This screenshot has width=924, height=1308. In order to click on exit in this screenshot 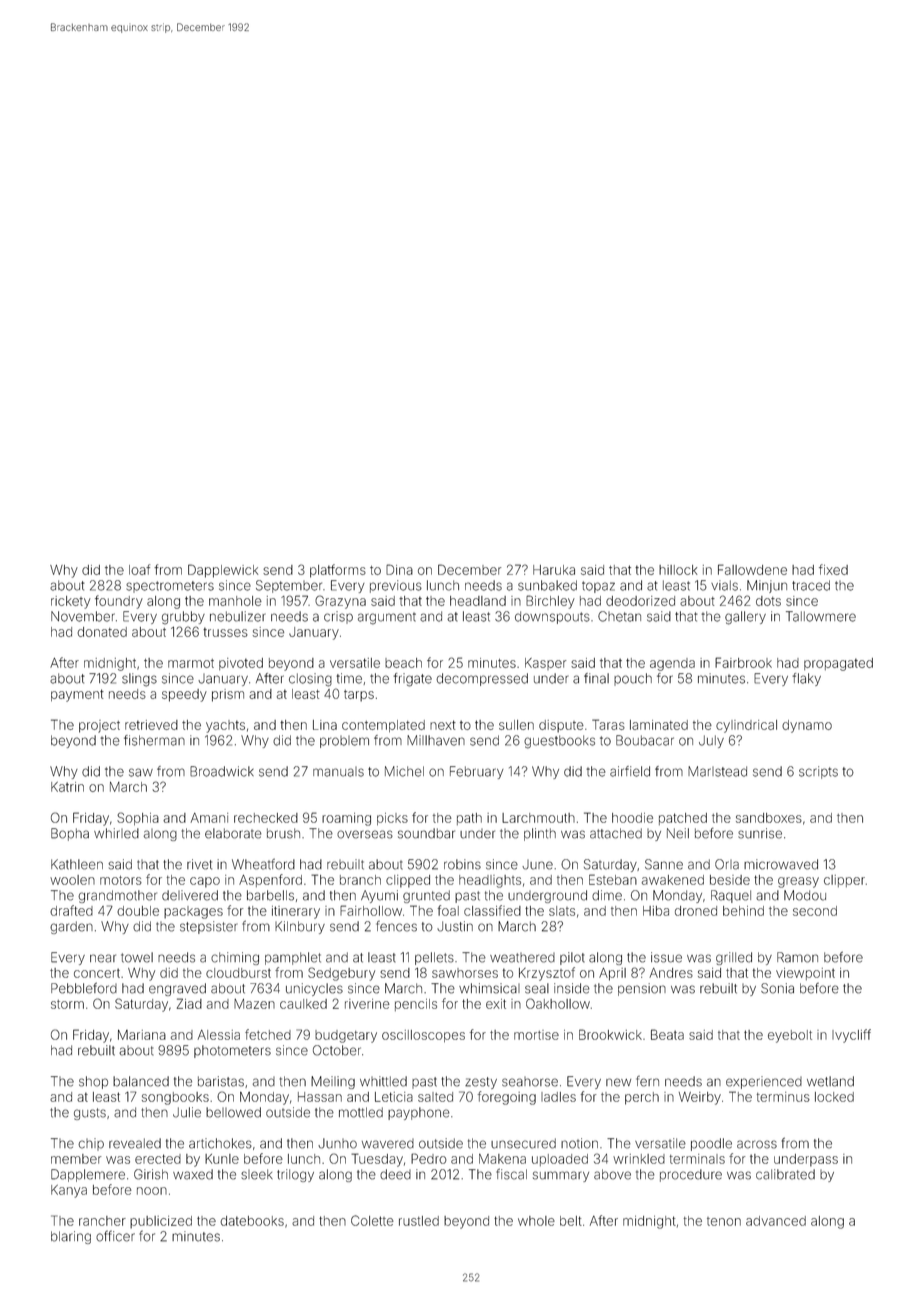, I will do `click(496, 1004)`.
